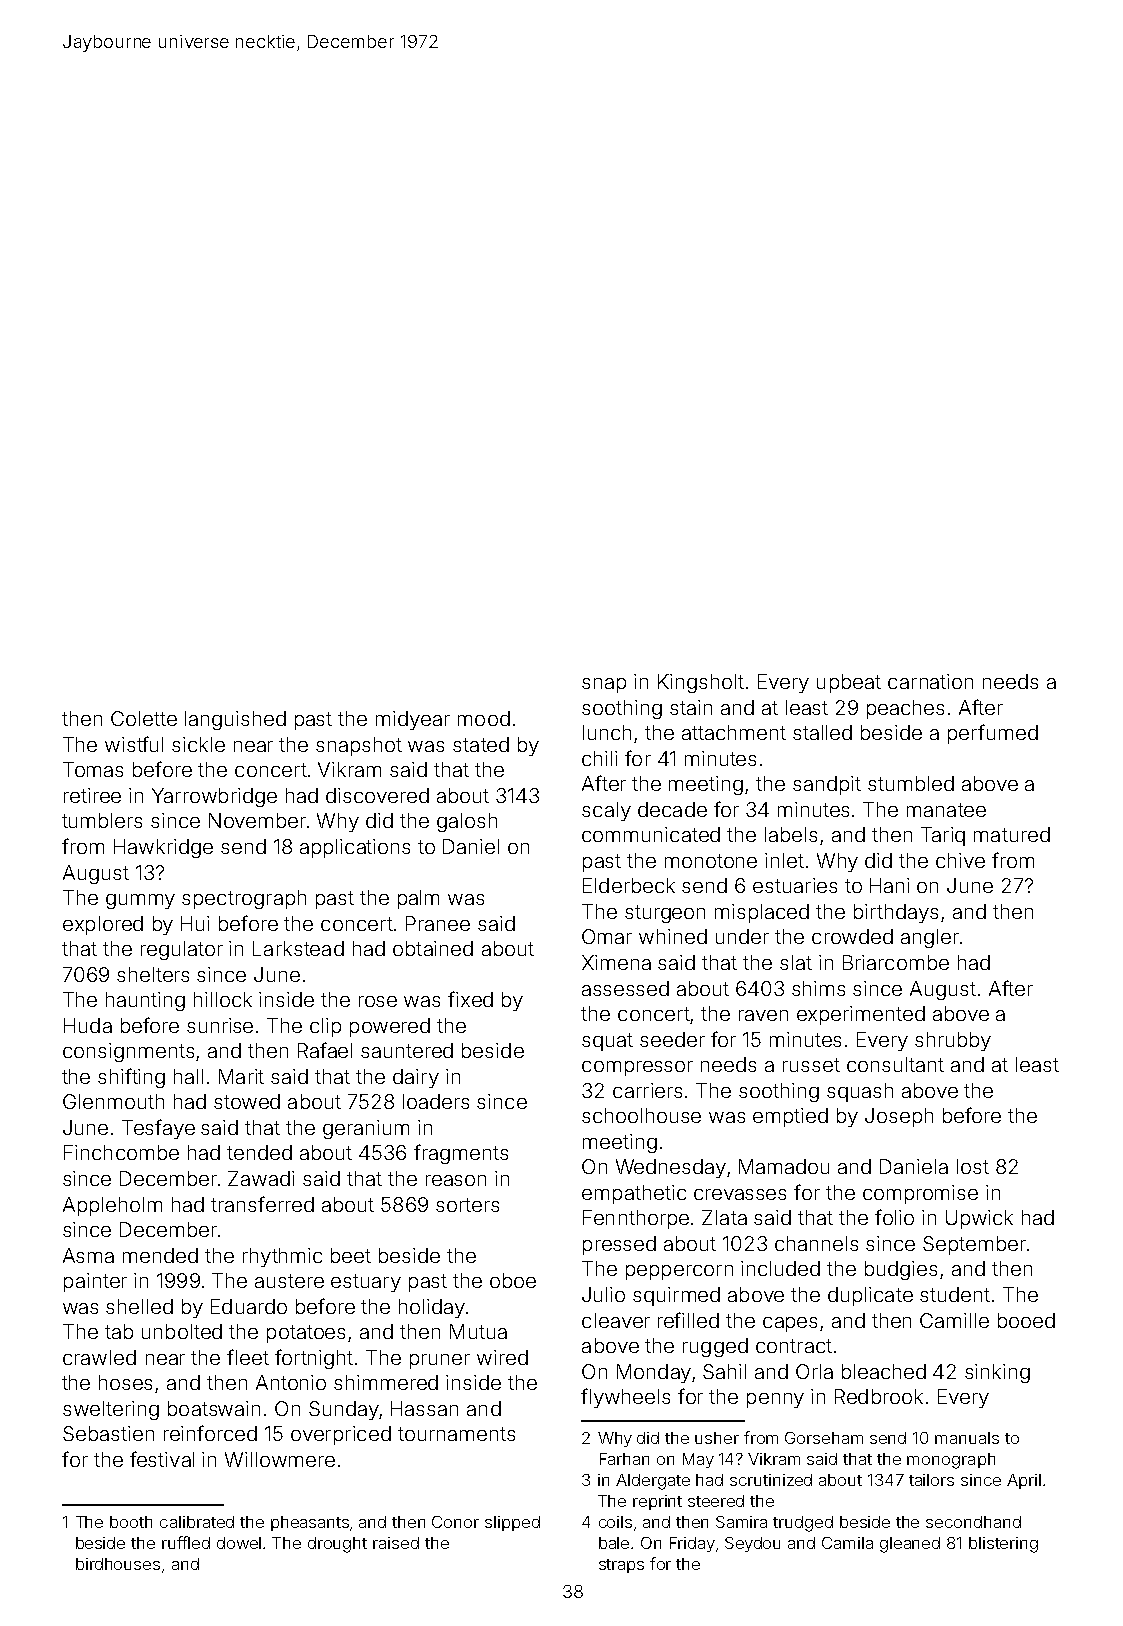  What do you see at coordinates (144, 718) in the document?
I see `Colette` at bounding box center [144, 718].
